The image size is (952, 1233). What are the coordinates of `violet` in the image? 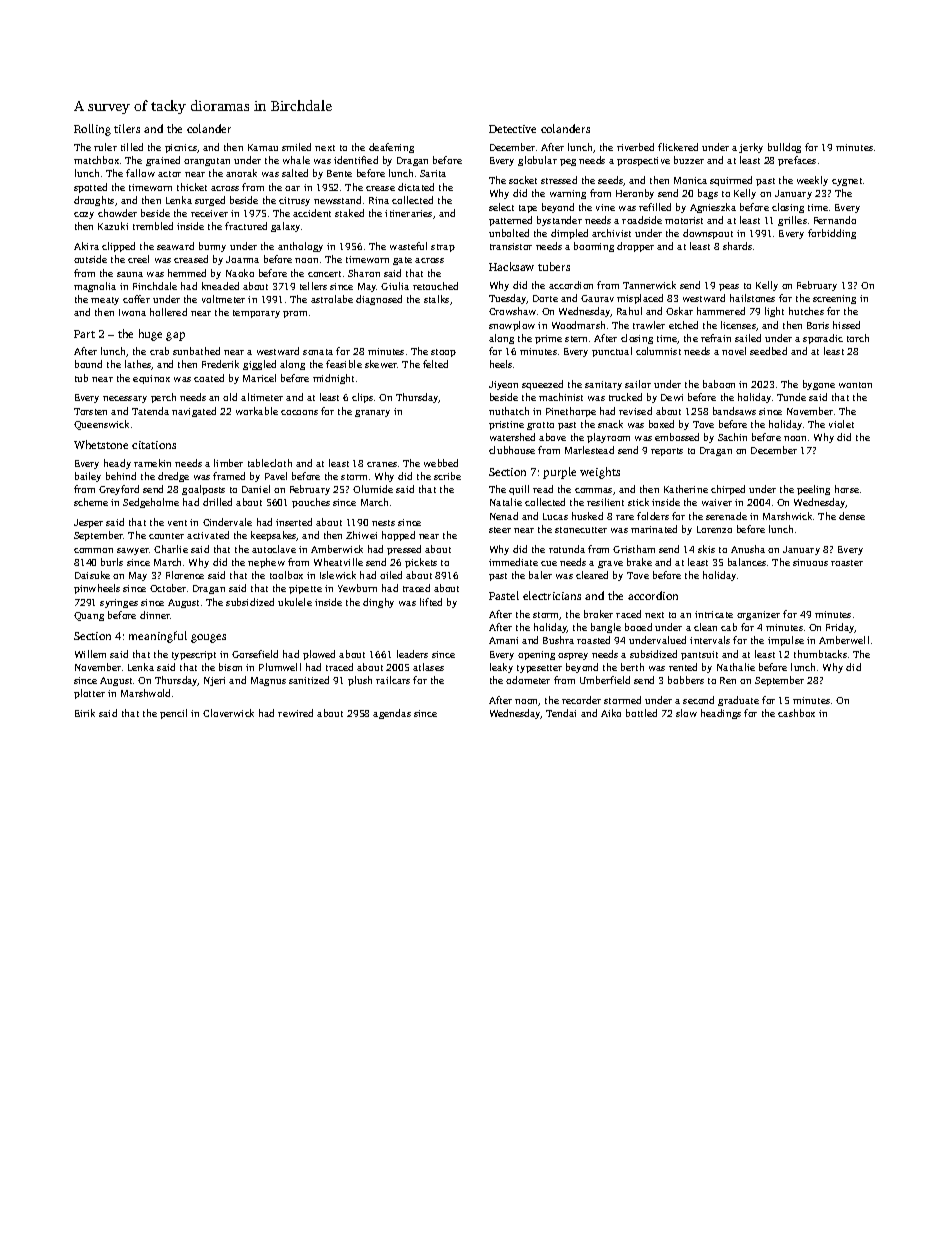 It's located at (841, 424).
